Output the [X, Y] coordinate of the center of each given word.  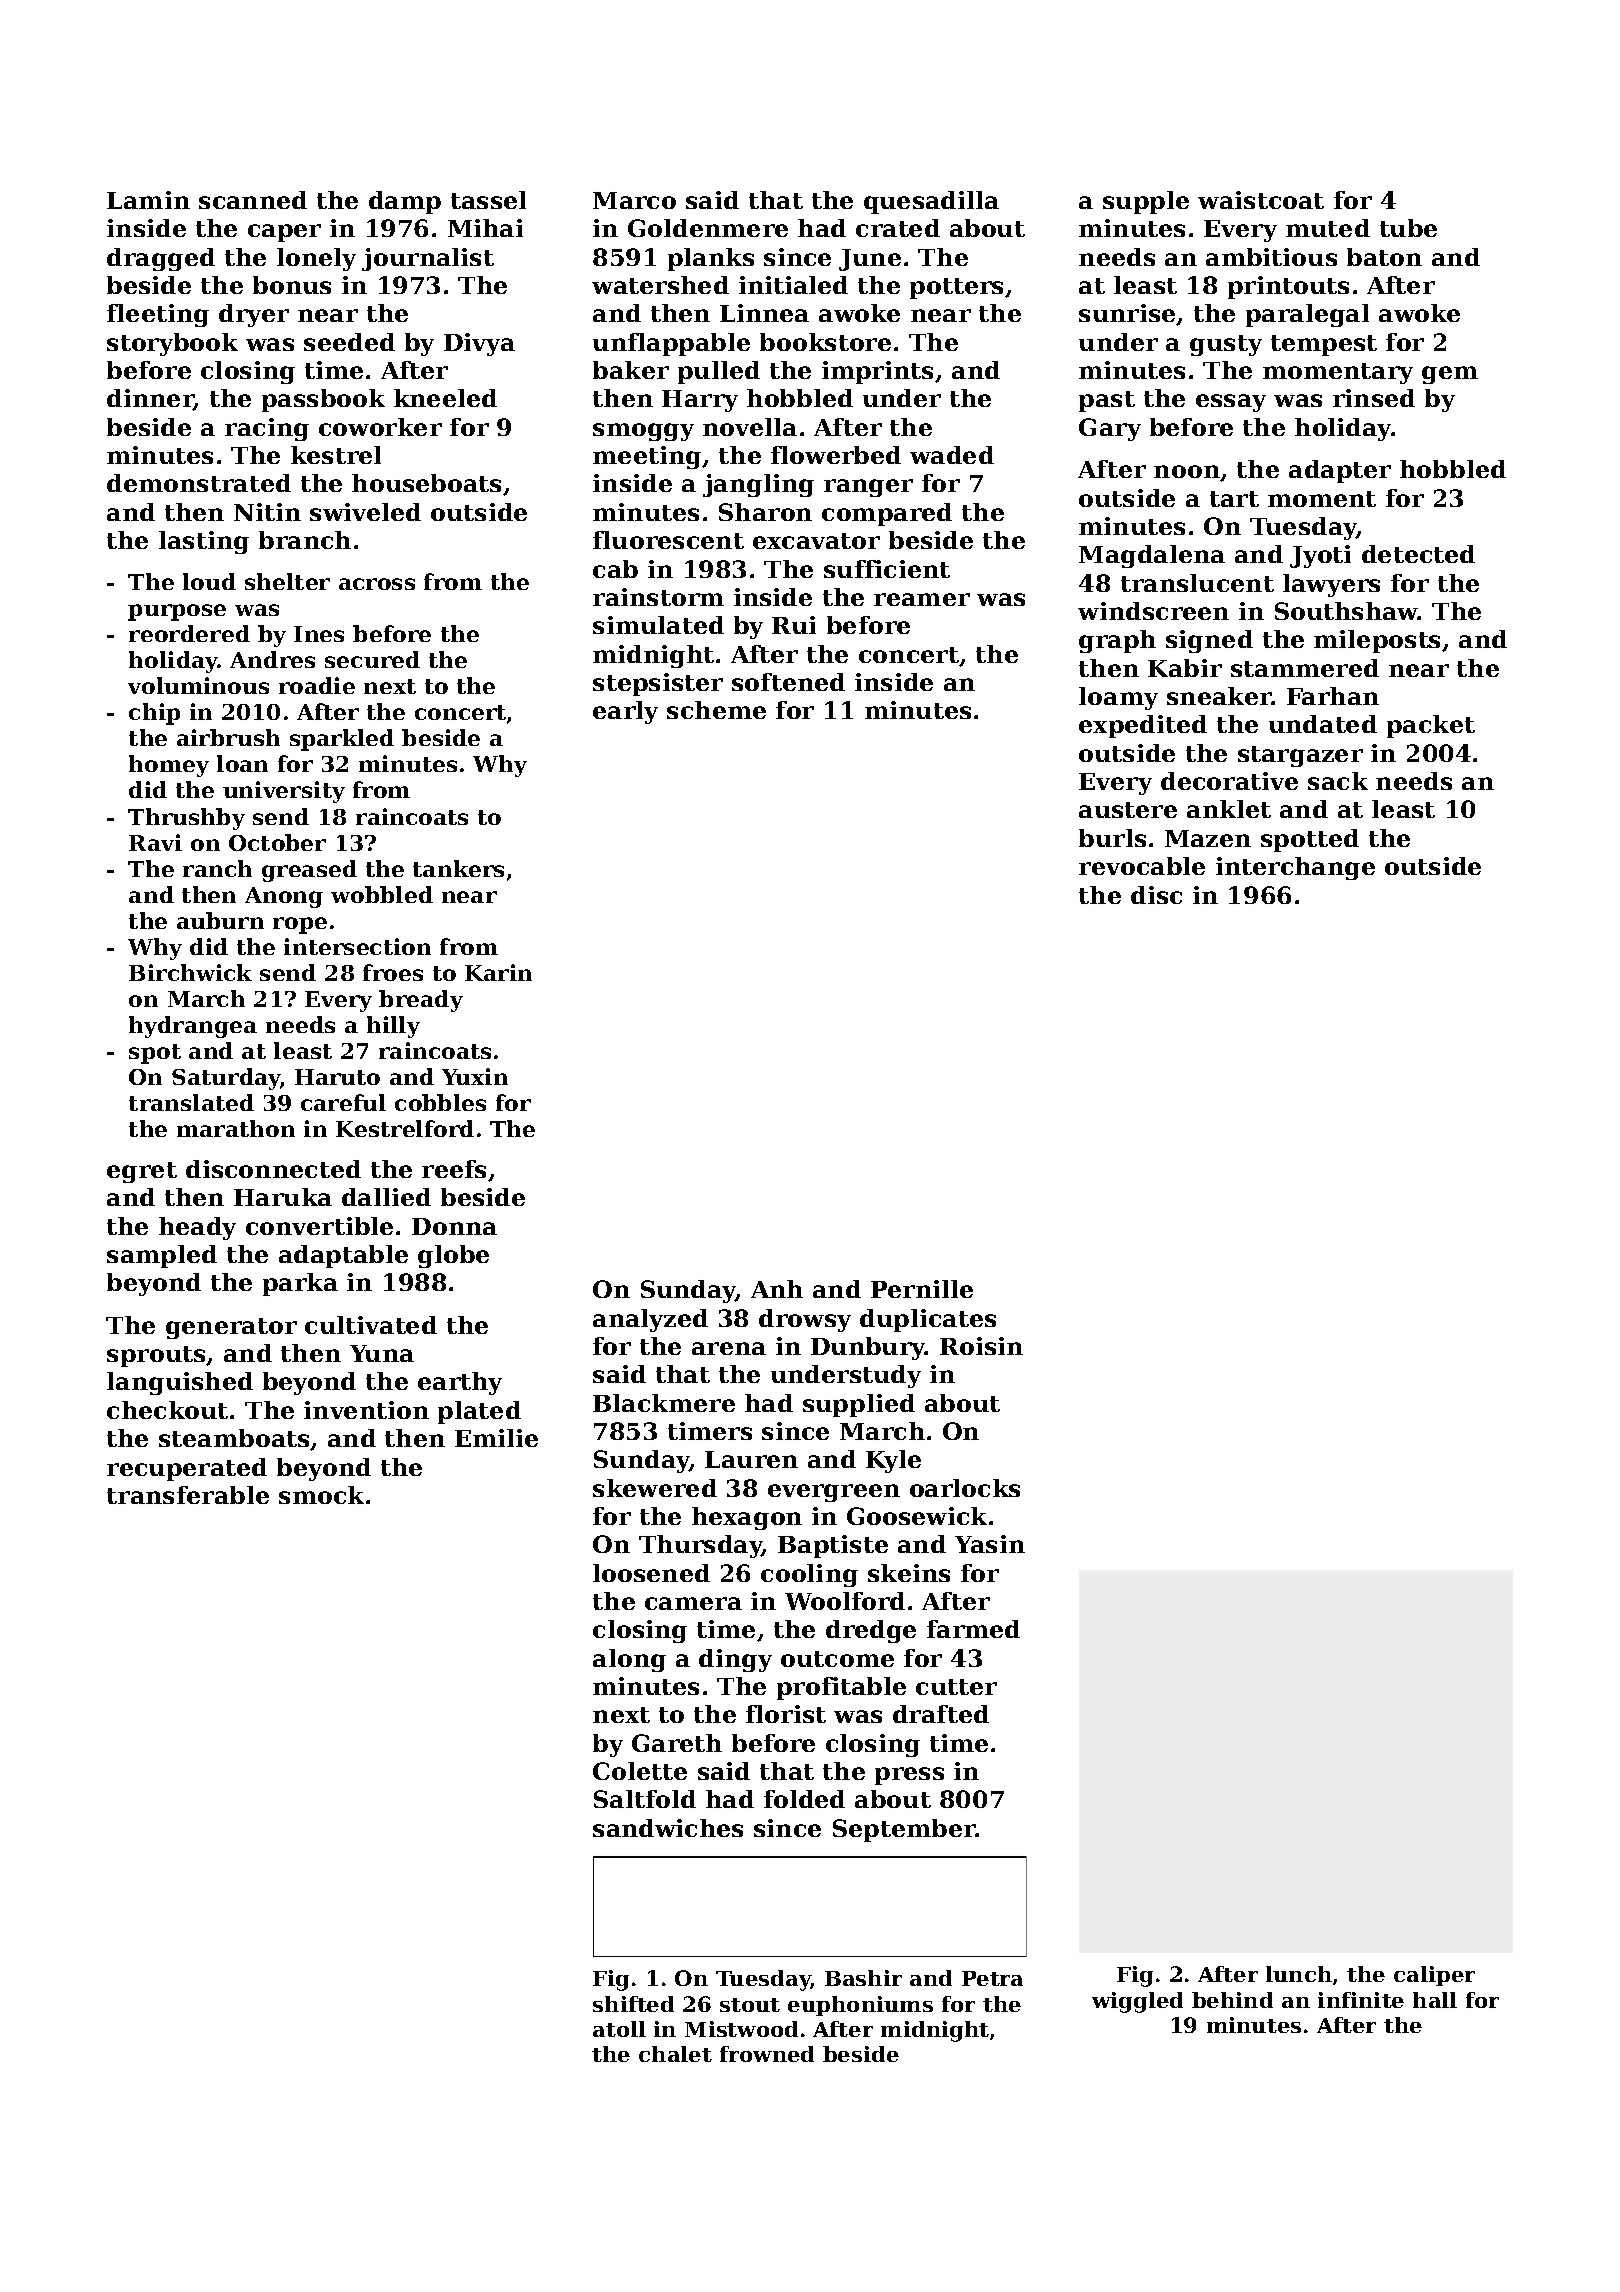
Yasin [990, 1544]
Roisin [981, 1346]
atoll [619, 2029]
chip [154, 714]
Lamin [148, 200]
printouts [1288, 287]
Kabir [1185, 668]
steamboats [234, 1438]
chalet [675, 2054]
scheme [716, 710]
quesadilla [931, 202]
